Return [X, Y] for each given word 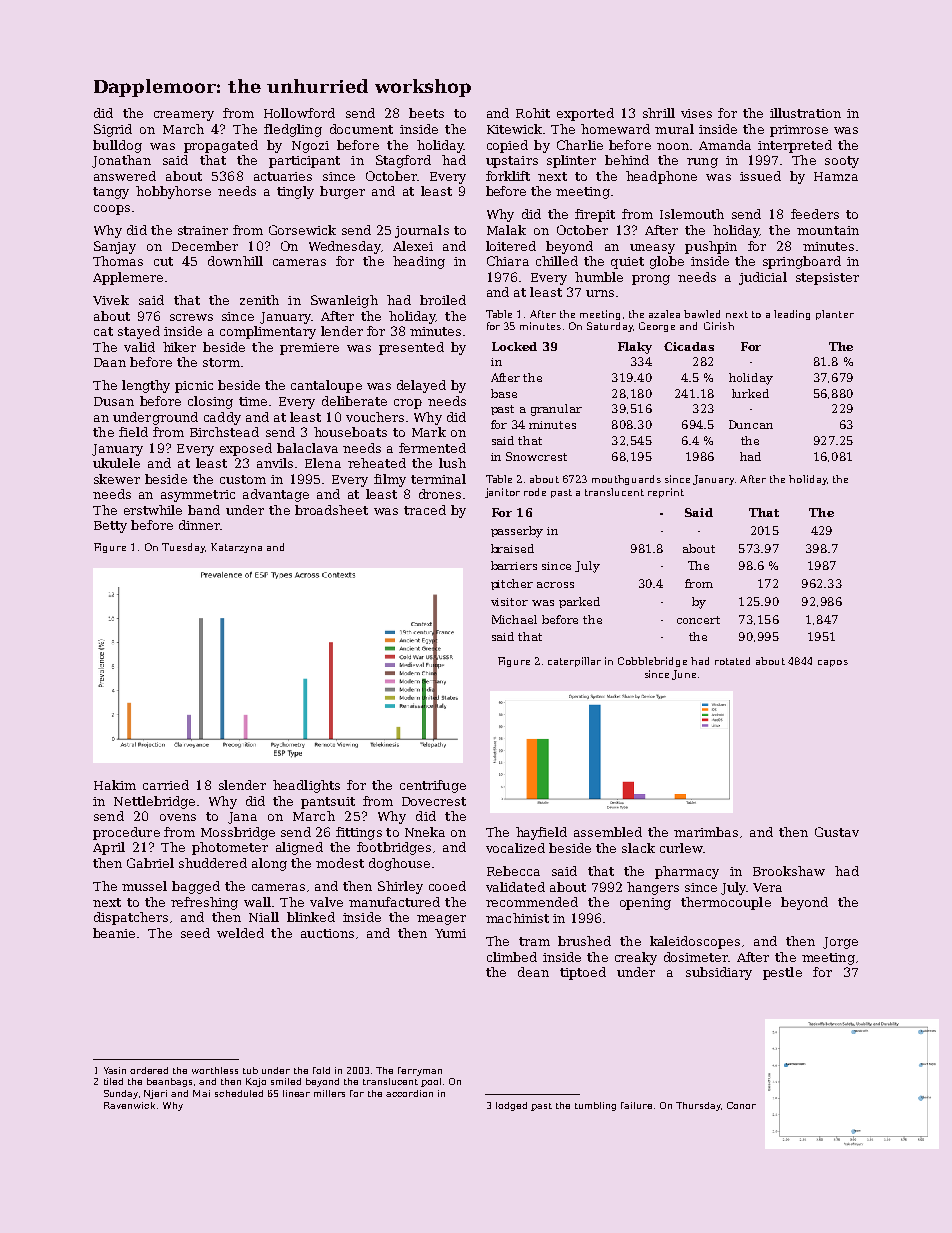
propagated [221, 146]
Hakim [115, 785]
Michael [514, 619]
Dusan [114, 401]
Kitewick [514, 129]
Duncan [751, 424]
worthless [215, 1070]
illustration [805, 113]
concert [698, 620]
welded [240, 933]
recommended [532, 902]
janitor [502, 493]
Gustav [837, 832]
